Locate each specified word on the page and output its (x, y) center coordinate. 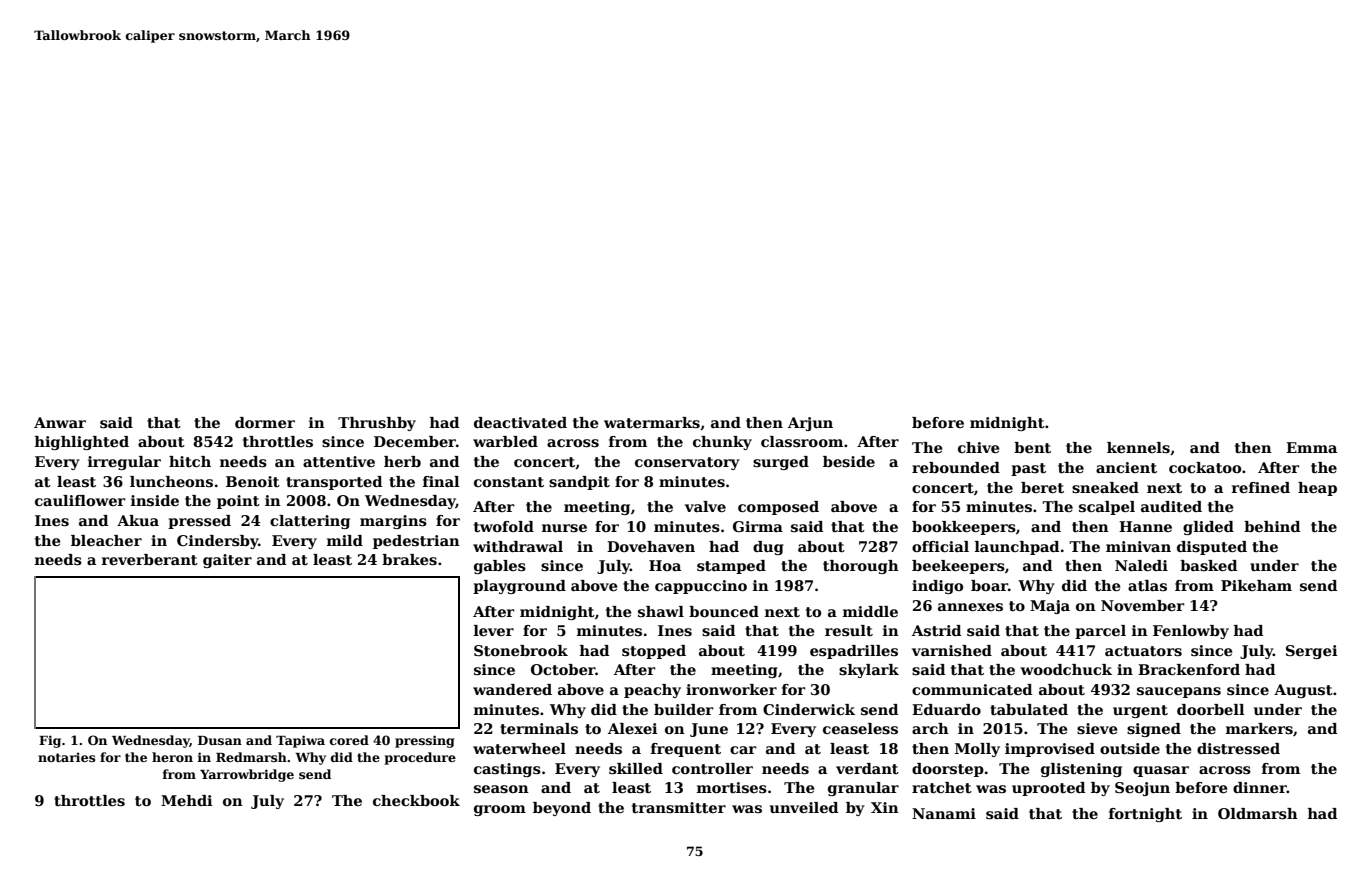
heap (1317, 489)
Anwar (60, 422)
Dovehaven (651, 546)
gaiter (227, 561)
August (1303, 691)
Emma (1311, 447)
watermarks (652, 422)
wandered (512, 689)
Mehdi (186, 800)
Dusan (220, 740)
